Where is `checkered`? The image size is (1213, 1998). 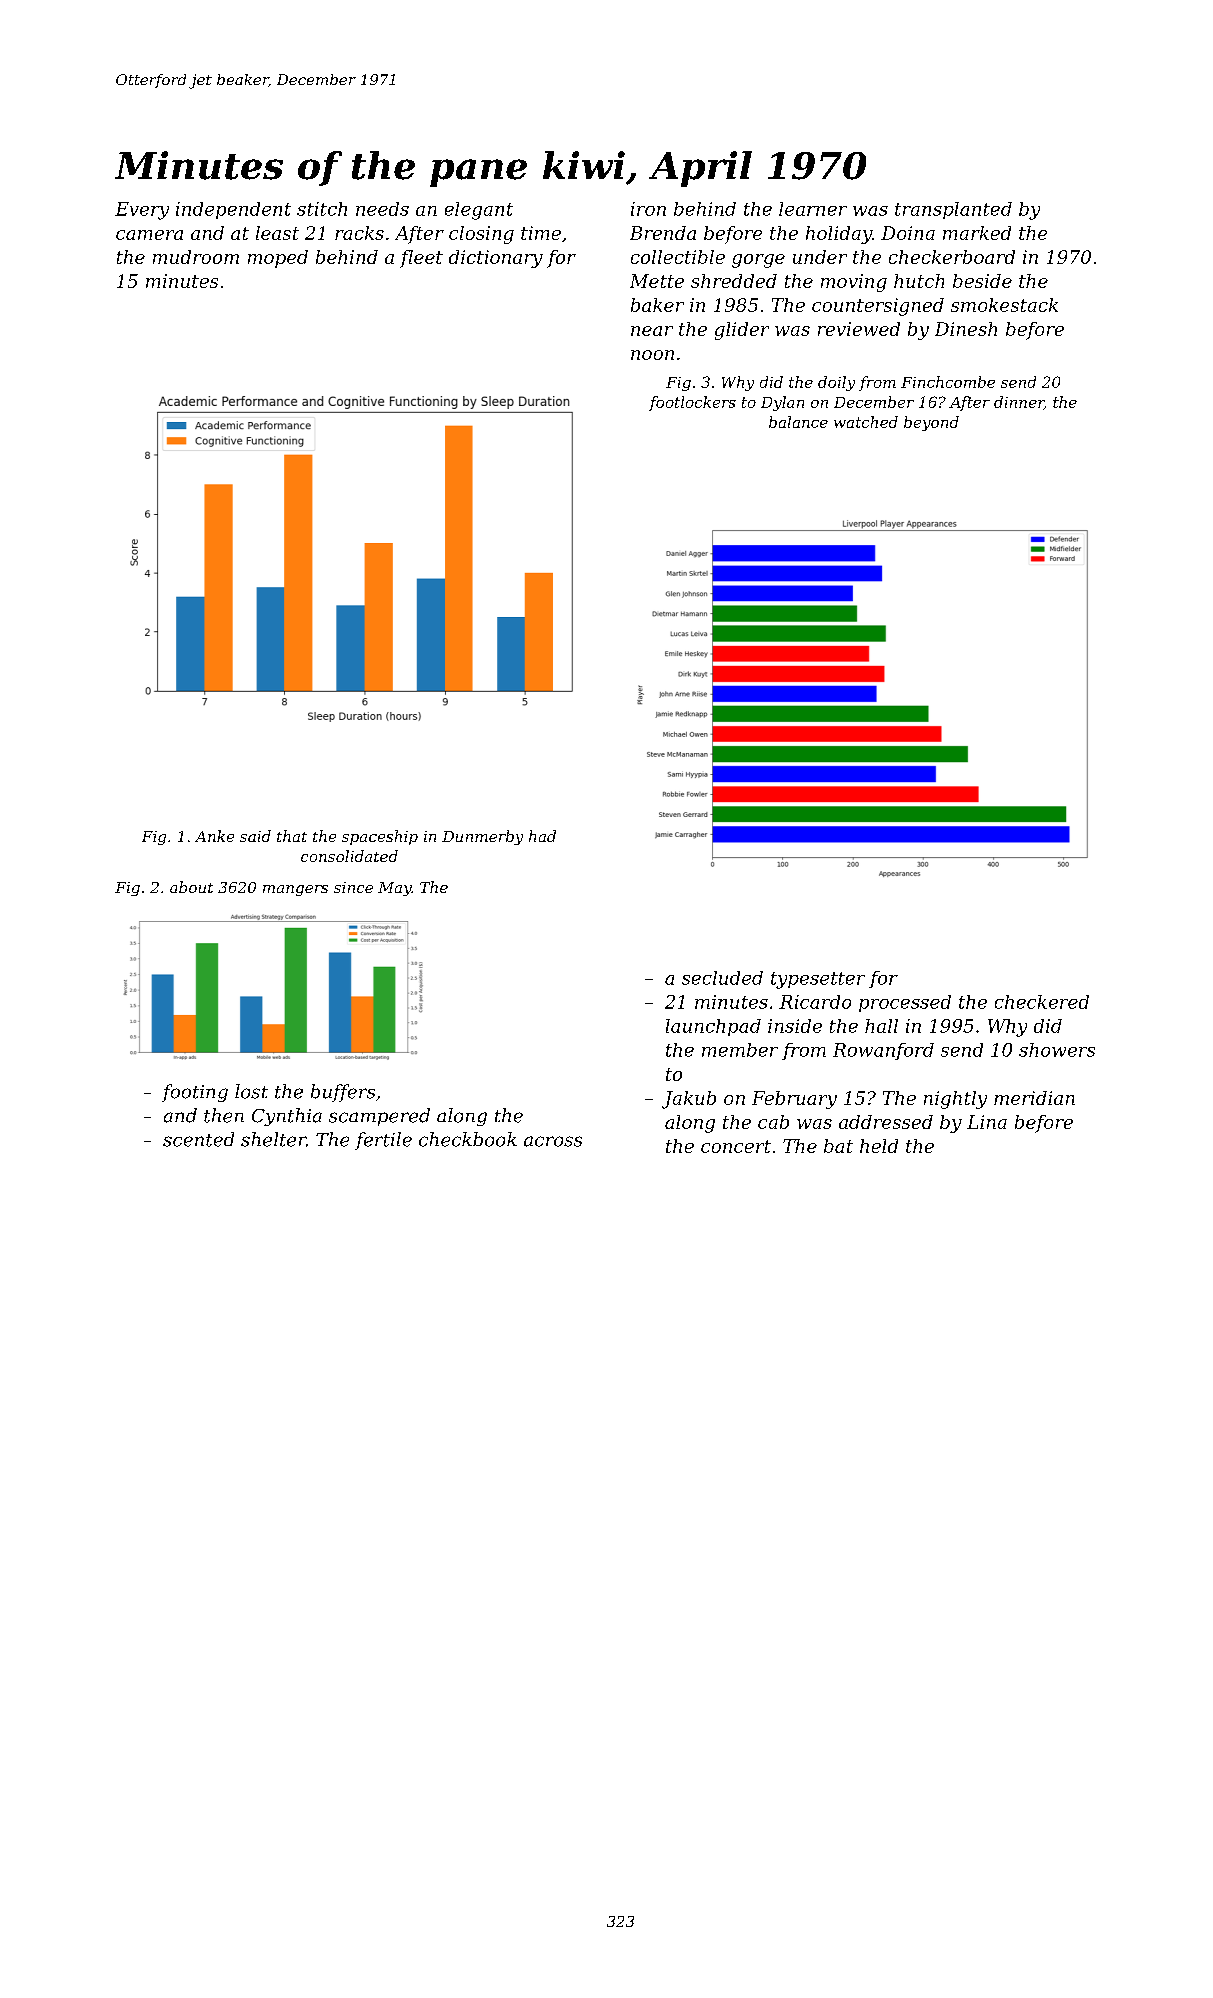
checkered is located at coordinates (1042, 1002).
